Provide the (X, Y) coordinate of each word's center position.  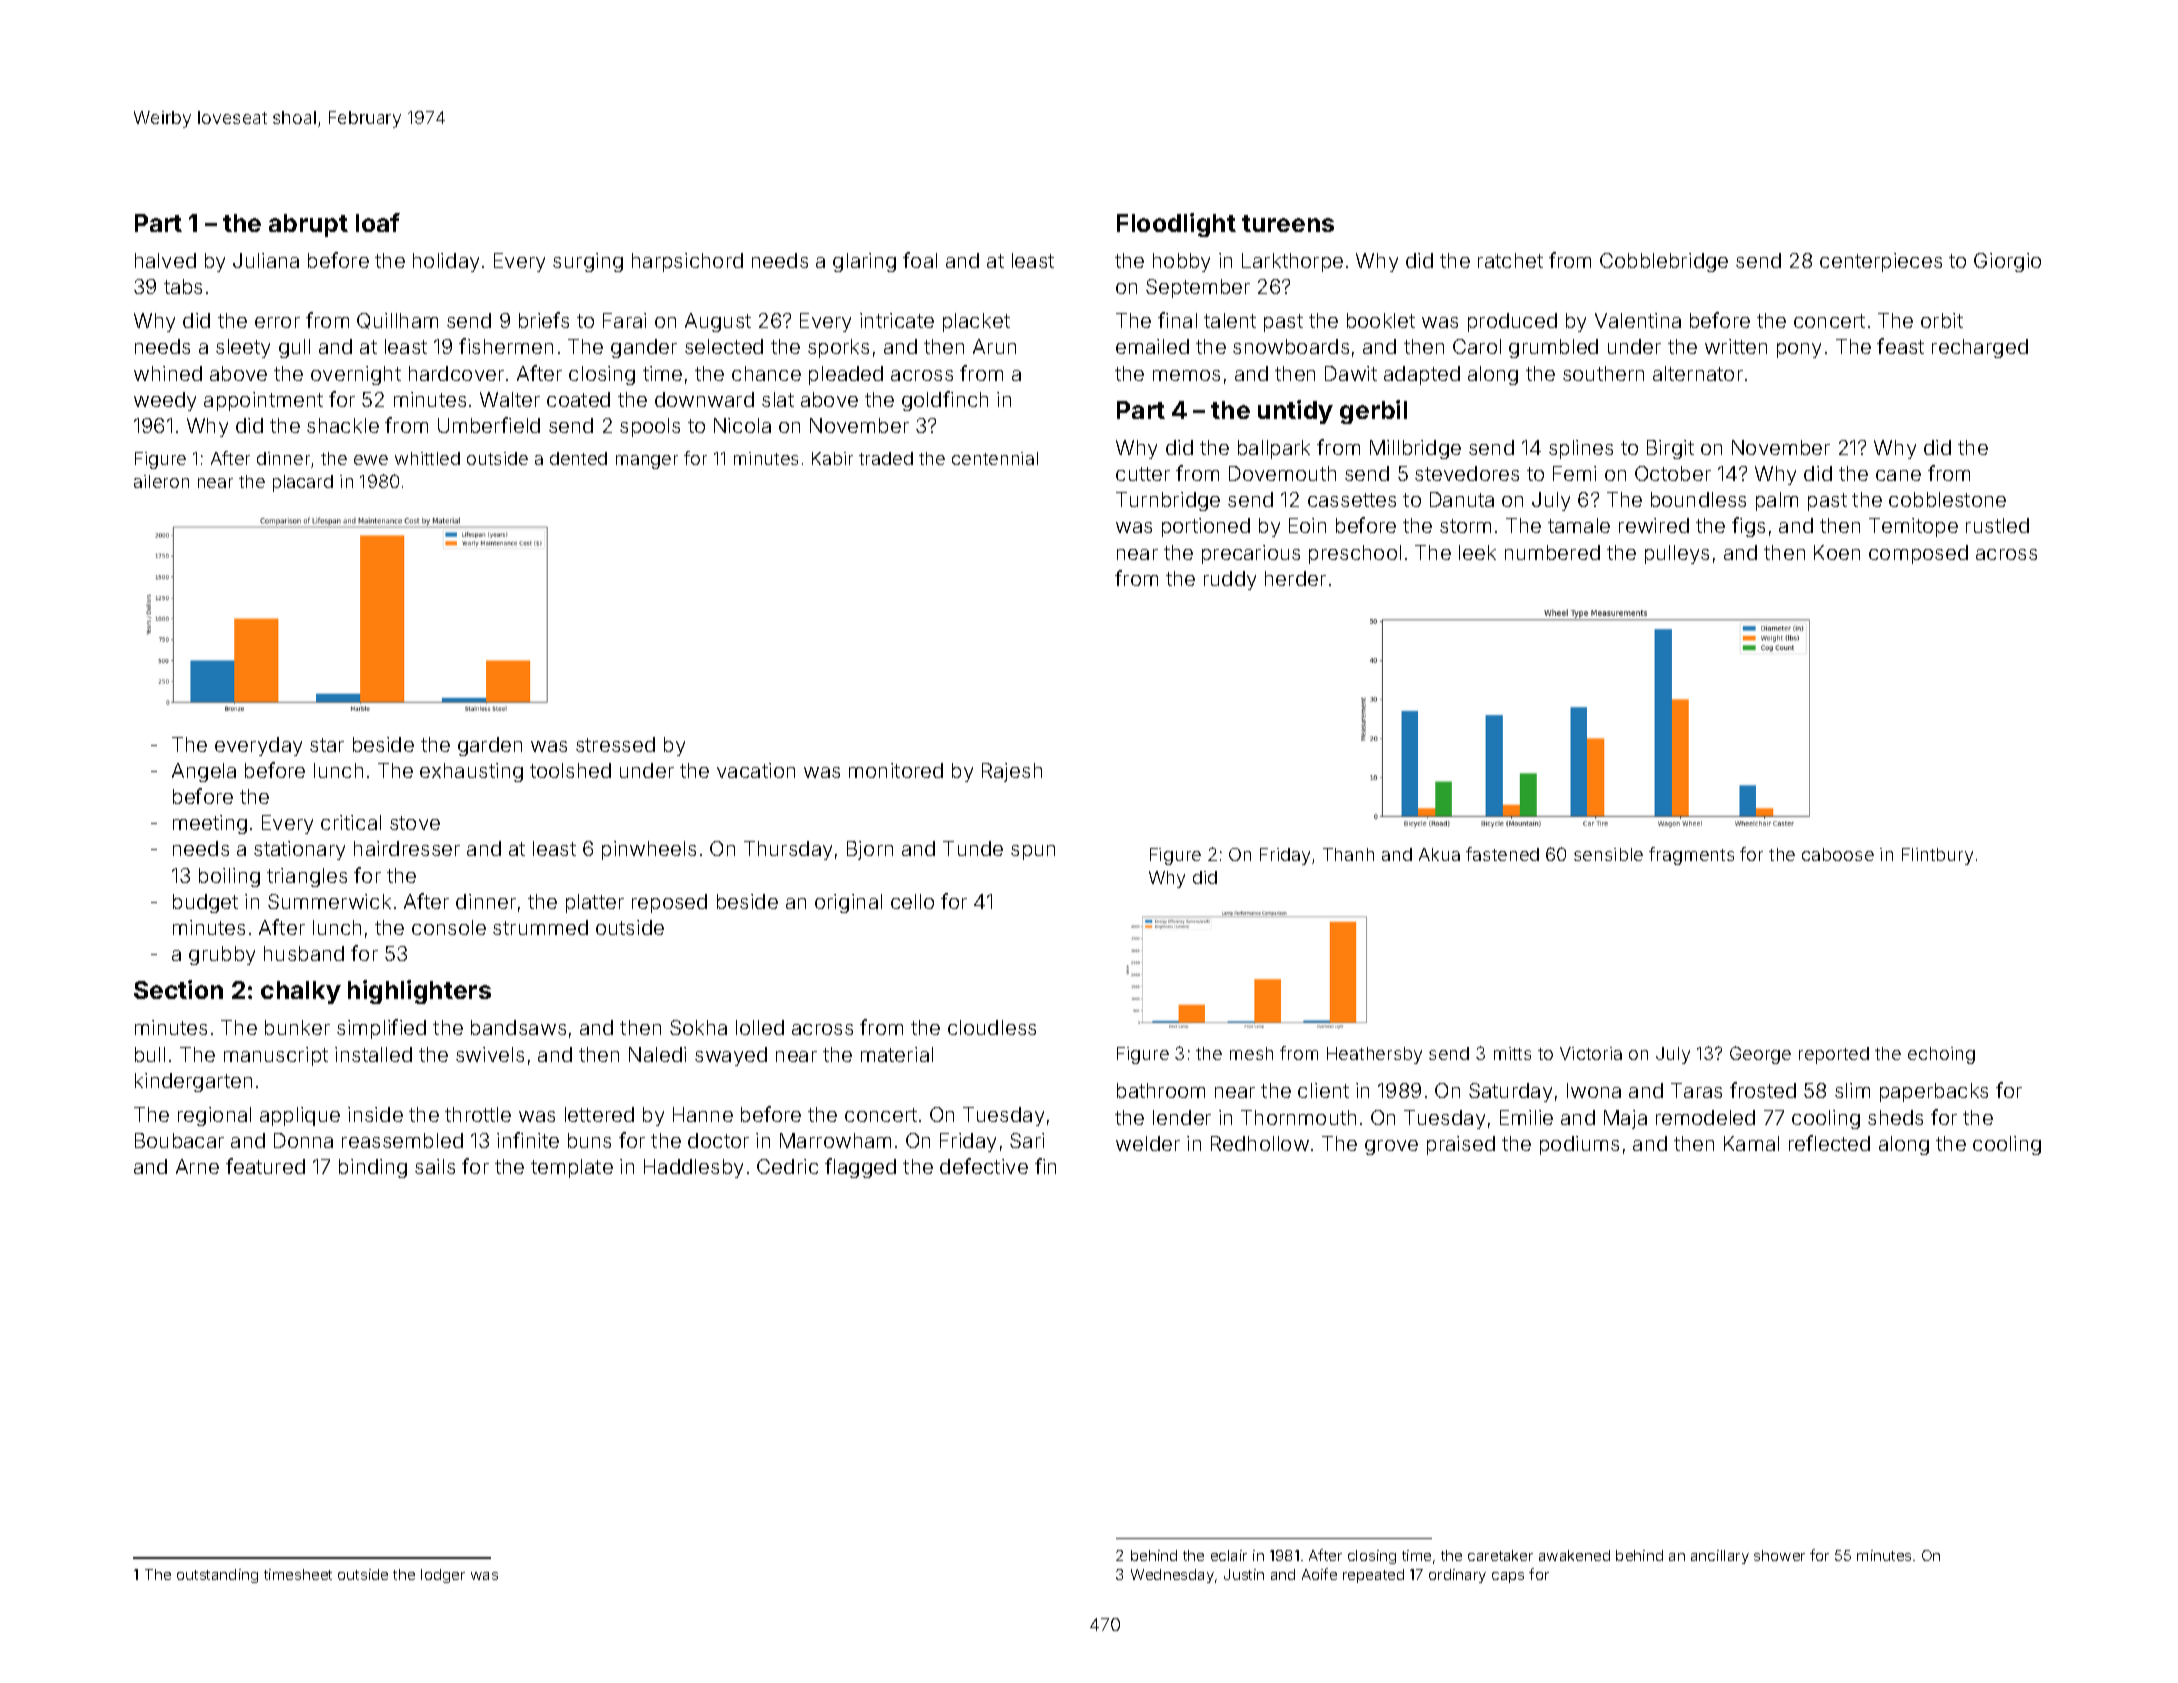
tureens (1288, 223)
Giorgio (2007, 262)
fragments (1691, 856)
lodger (443, 1576)
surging (588, 262)
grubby (222, 955)
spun (1033, 852)
